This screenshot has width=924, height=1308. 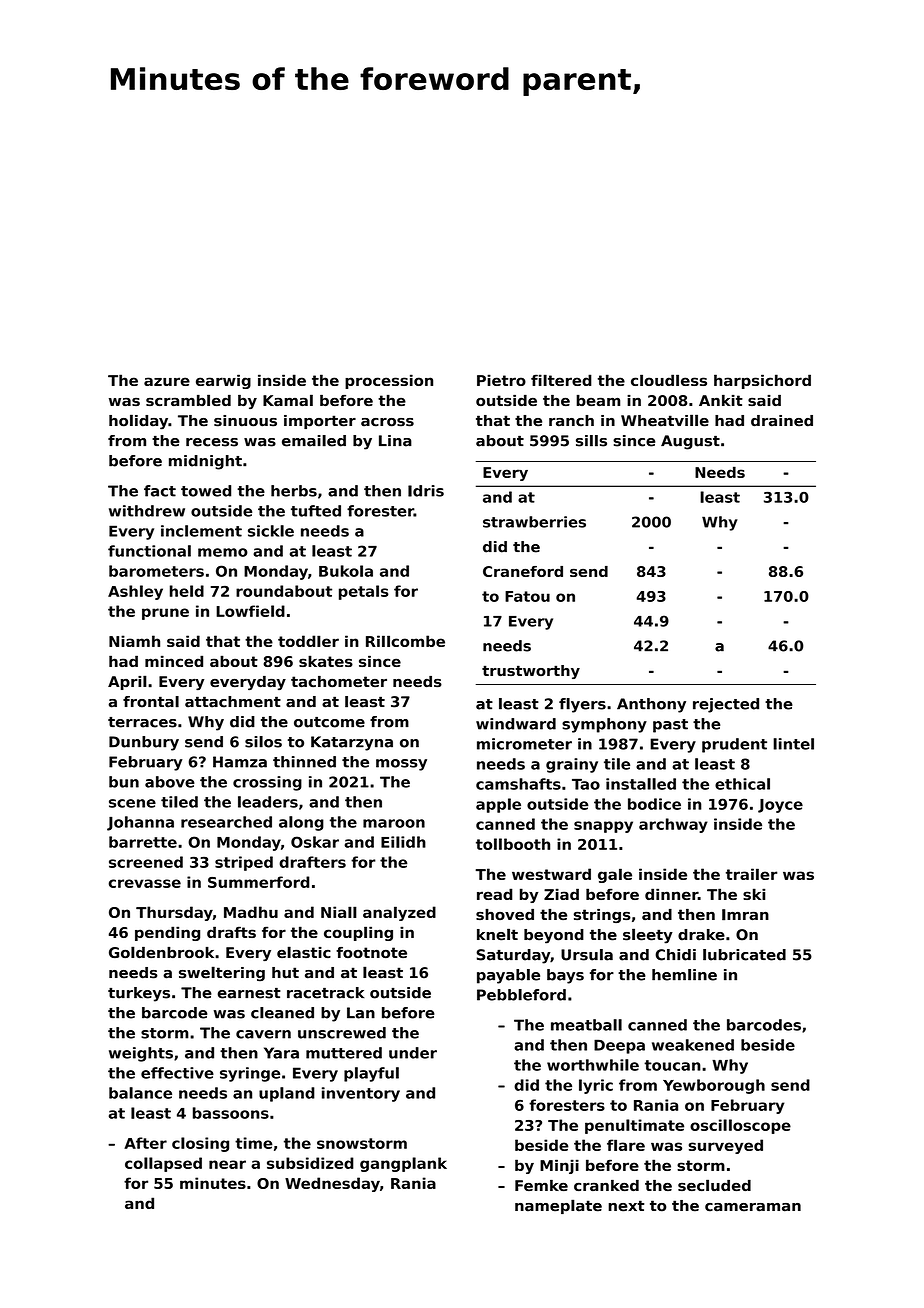 What do you see at coordinates (332, 1184) in the screenshot?
I see `Wednesday` at bounding box center [332, 1184].
